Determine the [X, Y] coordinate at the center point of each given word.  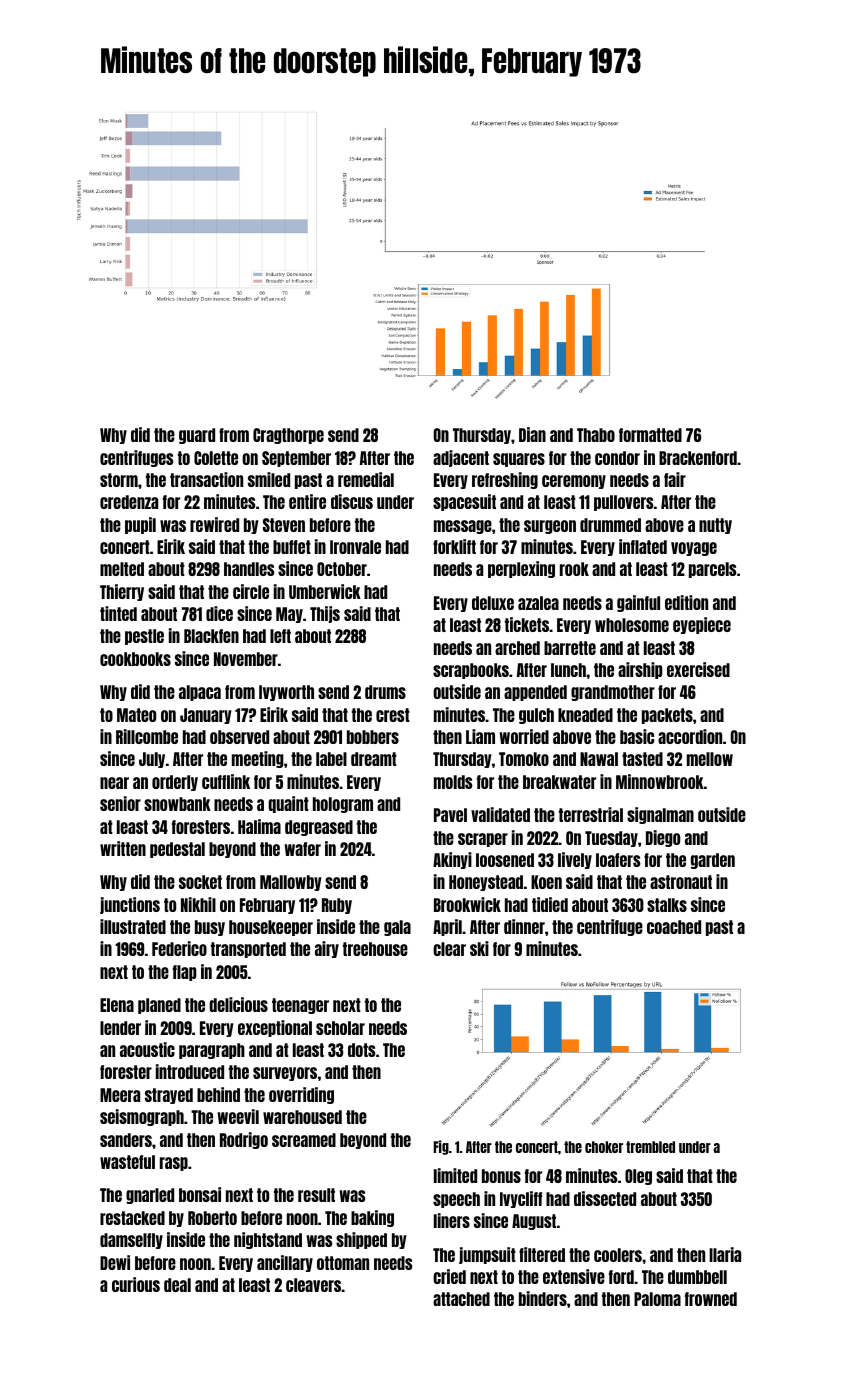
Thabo [596, 435]
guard [197, 436]
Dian [532, 434]
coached [674, 927]
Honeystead [486, 883]
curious [136, 1284]
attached [461, 1299]
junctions [130, 905]
